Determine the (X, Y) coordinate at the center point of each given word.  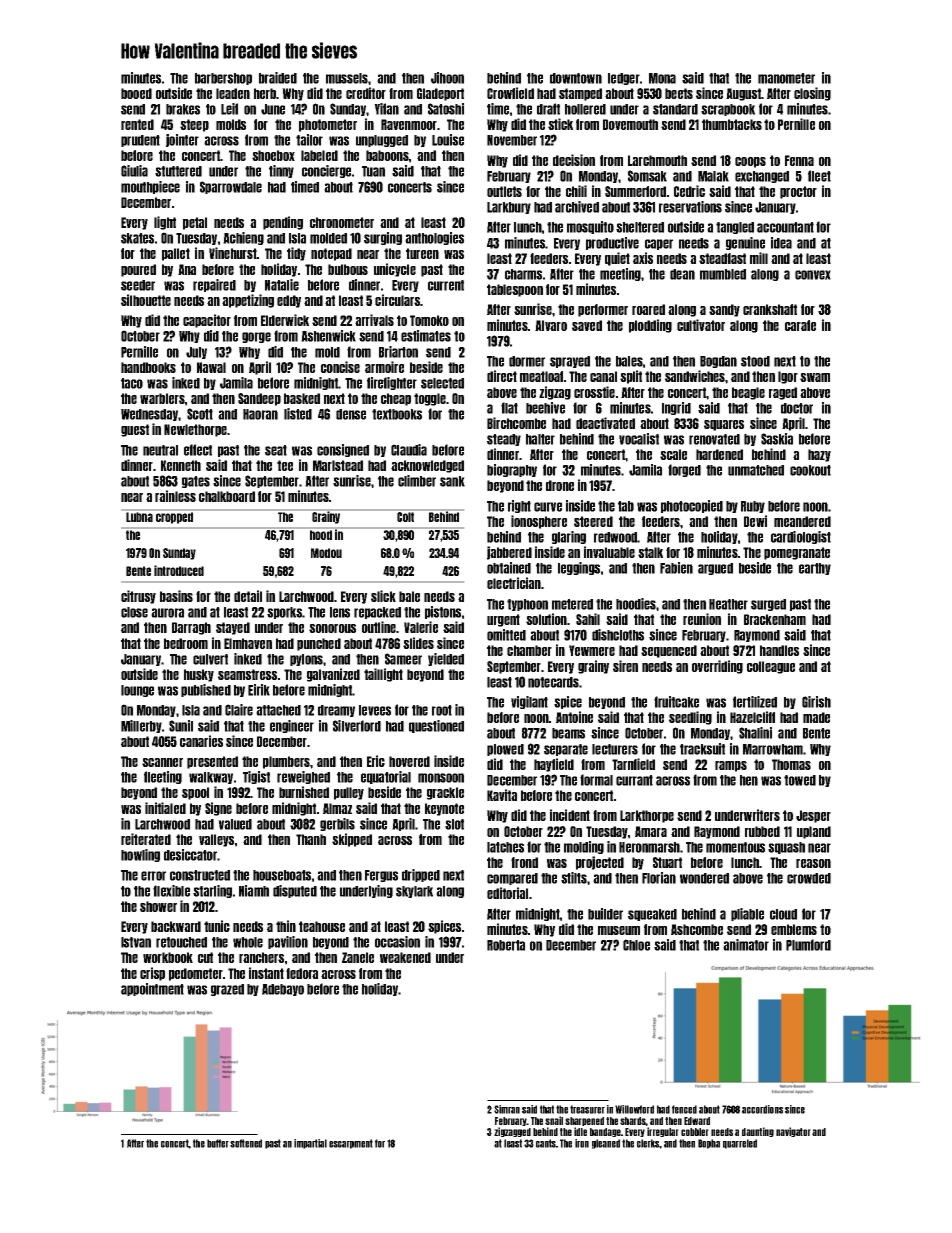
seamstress (247, 674)
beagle (748, 393)
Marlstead (338, 465)
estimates (426, 336)
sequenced (669, 651)
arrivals (374, 320)
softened (246, 1143)
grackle (445, 793)
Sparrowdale (231, 187)
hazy (819, 455)
